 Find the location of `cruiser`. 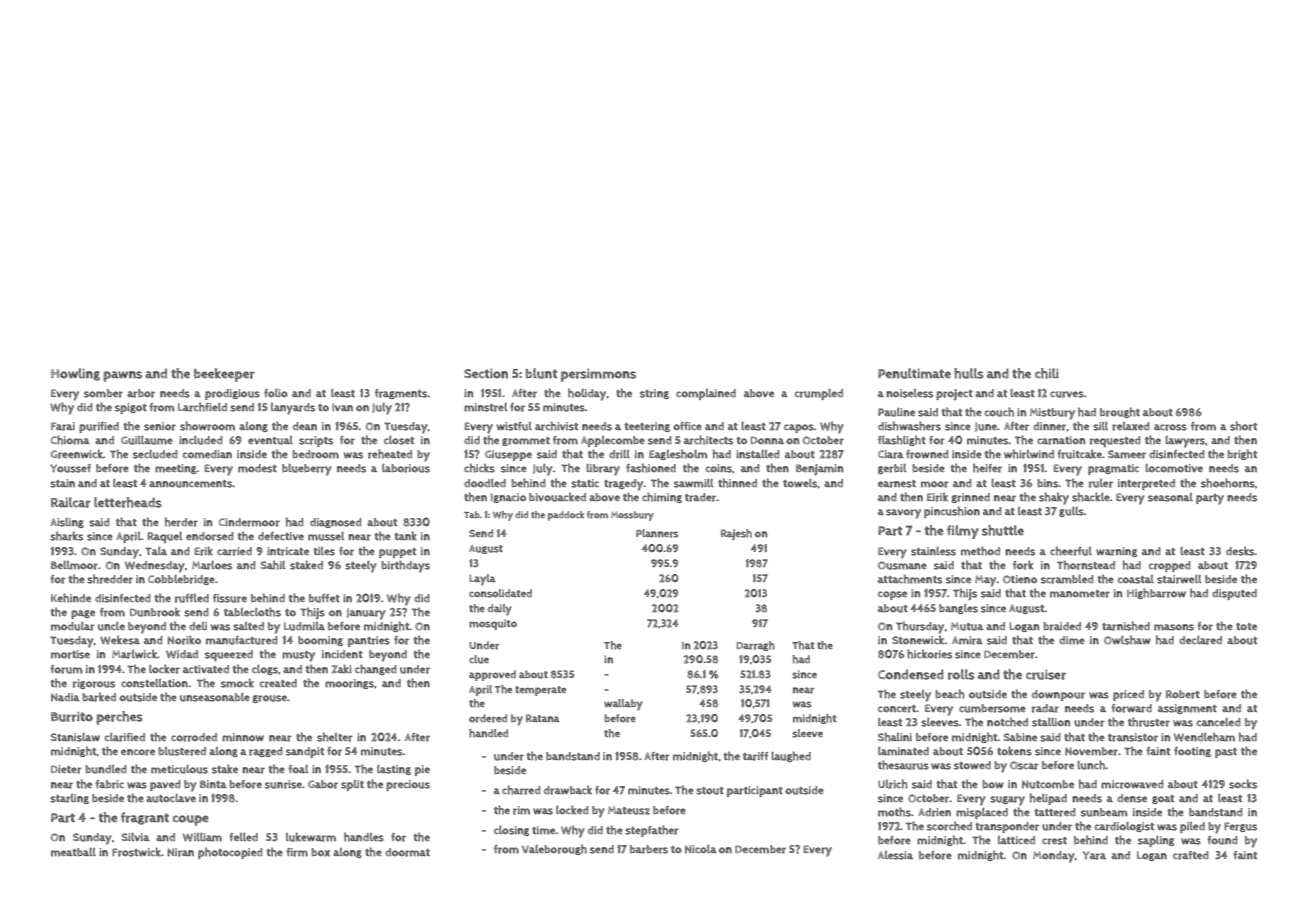

cruiser is located at coordinates (1046, 675).
